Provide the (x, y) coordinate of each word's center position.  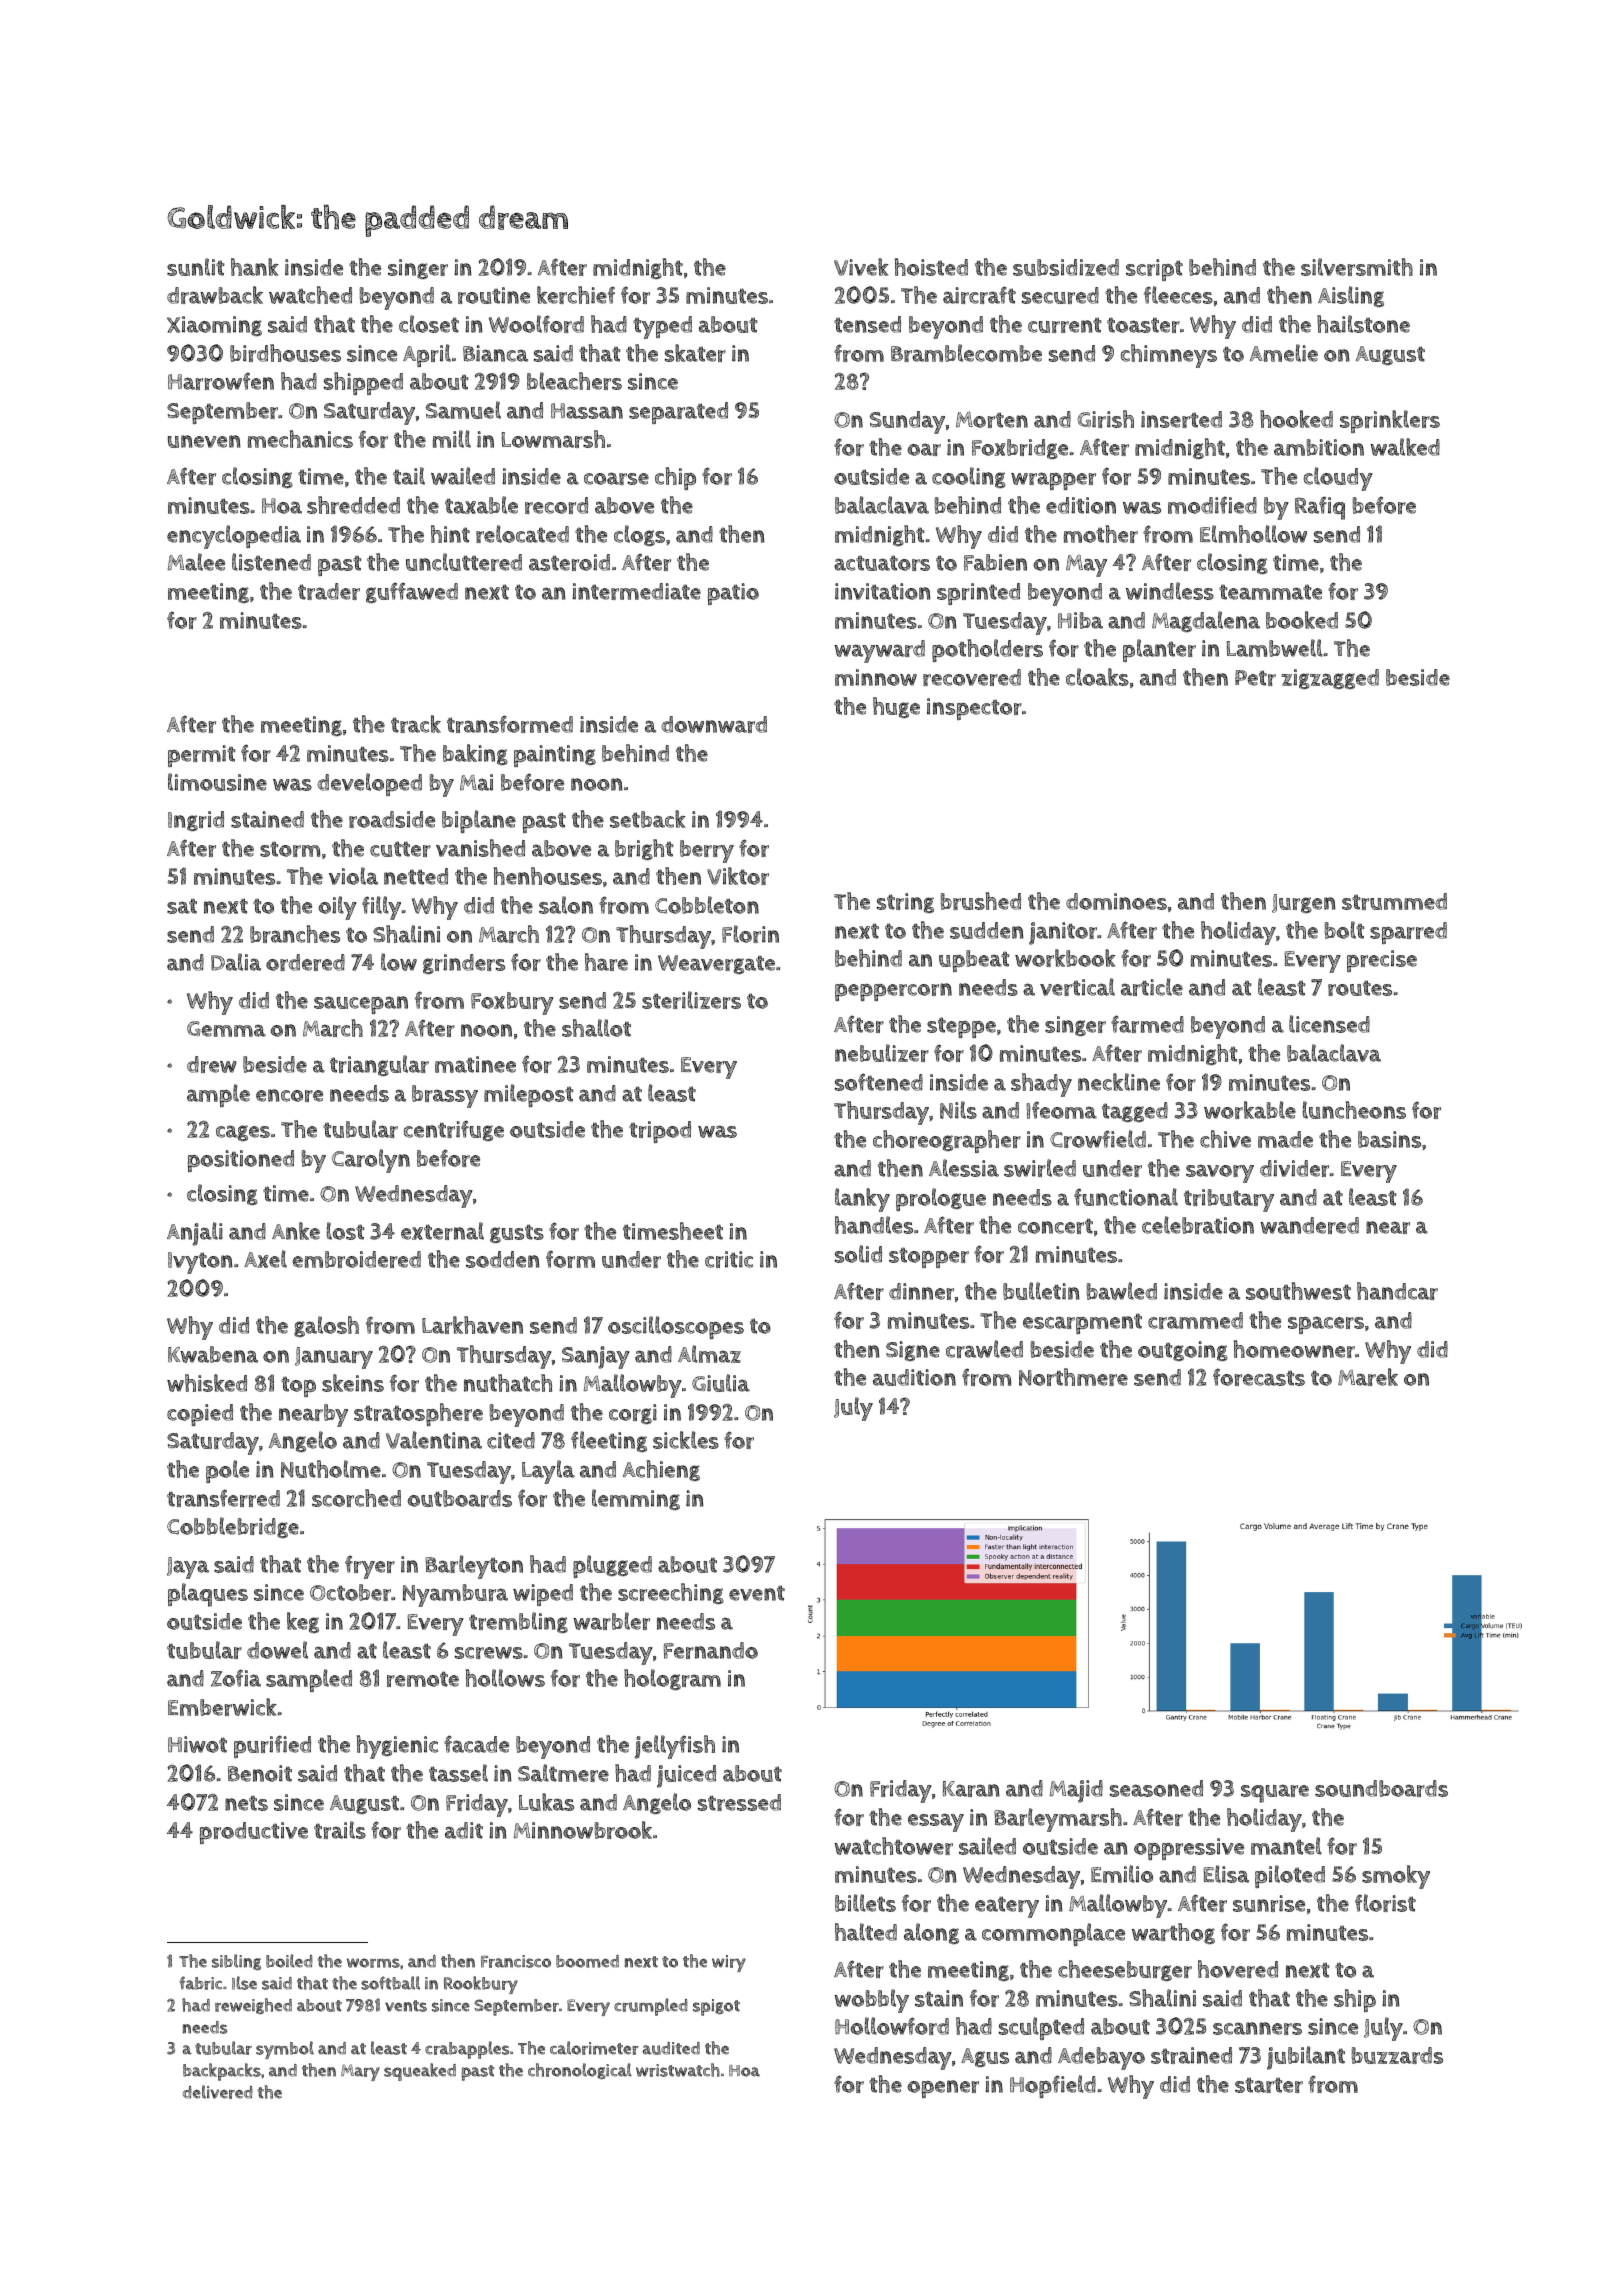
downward (714, 724)
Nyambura (455, 1595)
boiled (289, 1961)
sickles (686, 1440)
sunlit (195, 267)
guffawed (412, 592)
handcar (1397, 1291)
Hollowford (892, 2026)
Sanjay (596, 1357)
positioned (241, 1161)
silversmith (1357, 267)
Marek (1368, 1377)
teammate (1270, 592)
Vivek (861, 267)
